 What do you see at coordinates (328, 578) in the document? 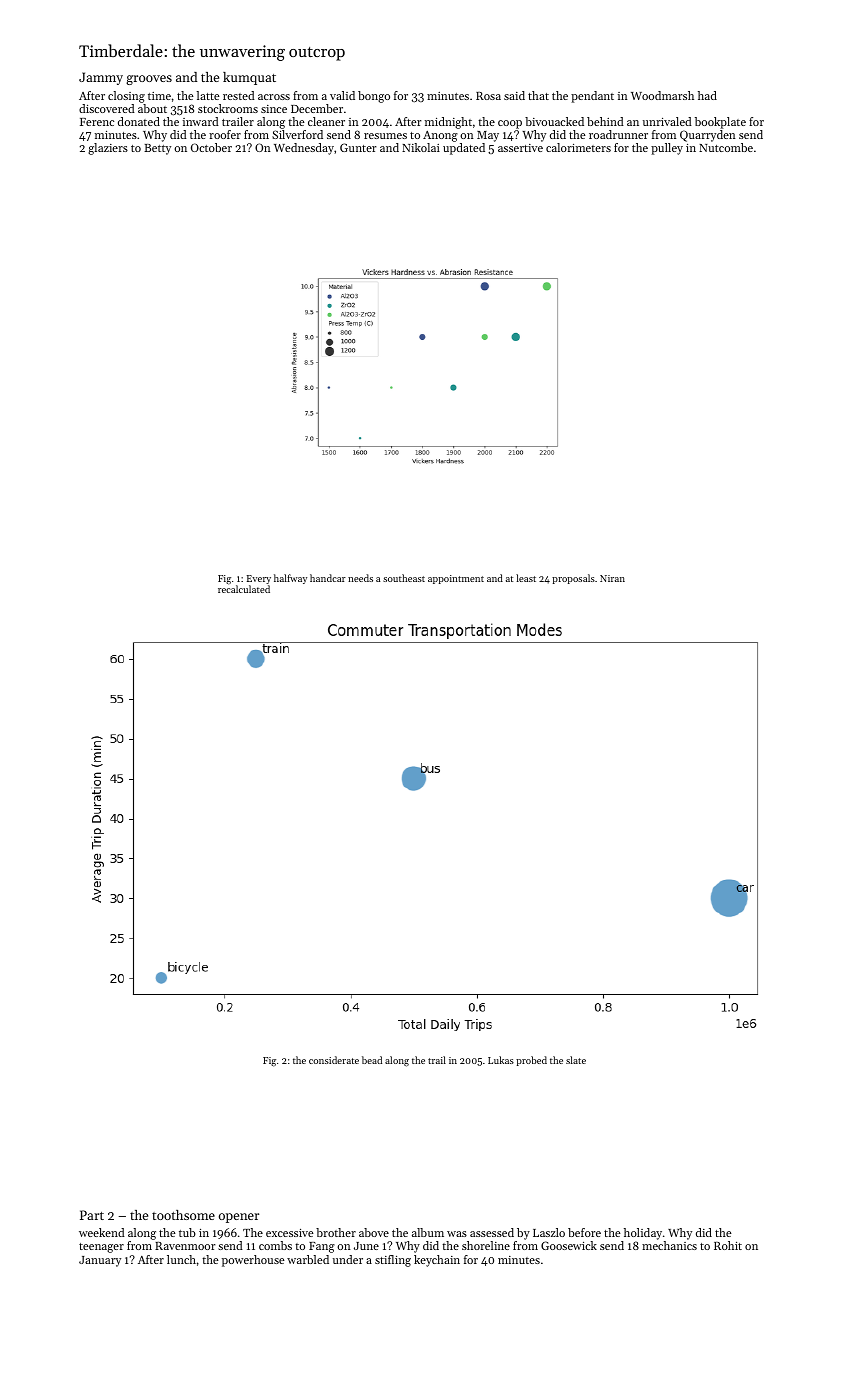
I see `handcar` at bounding box center [328, 578].
